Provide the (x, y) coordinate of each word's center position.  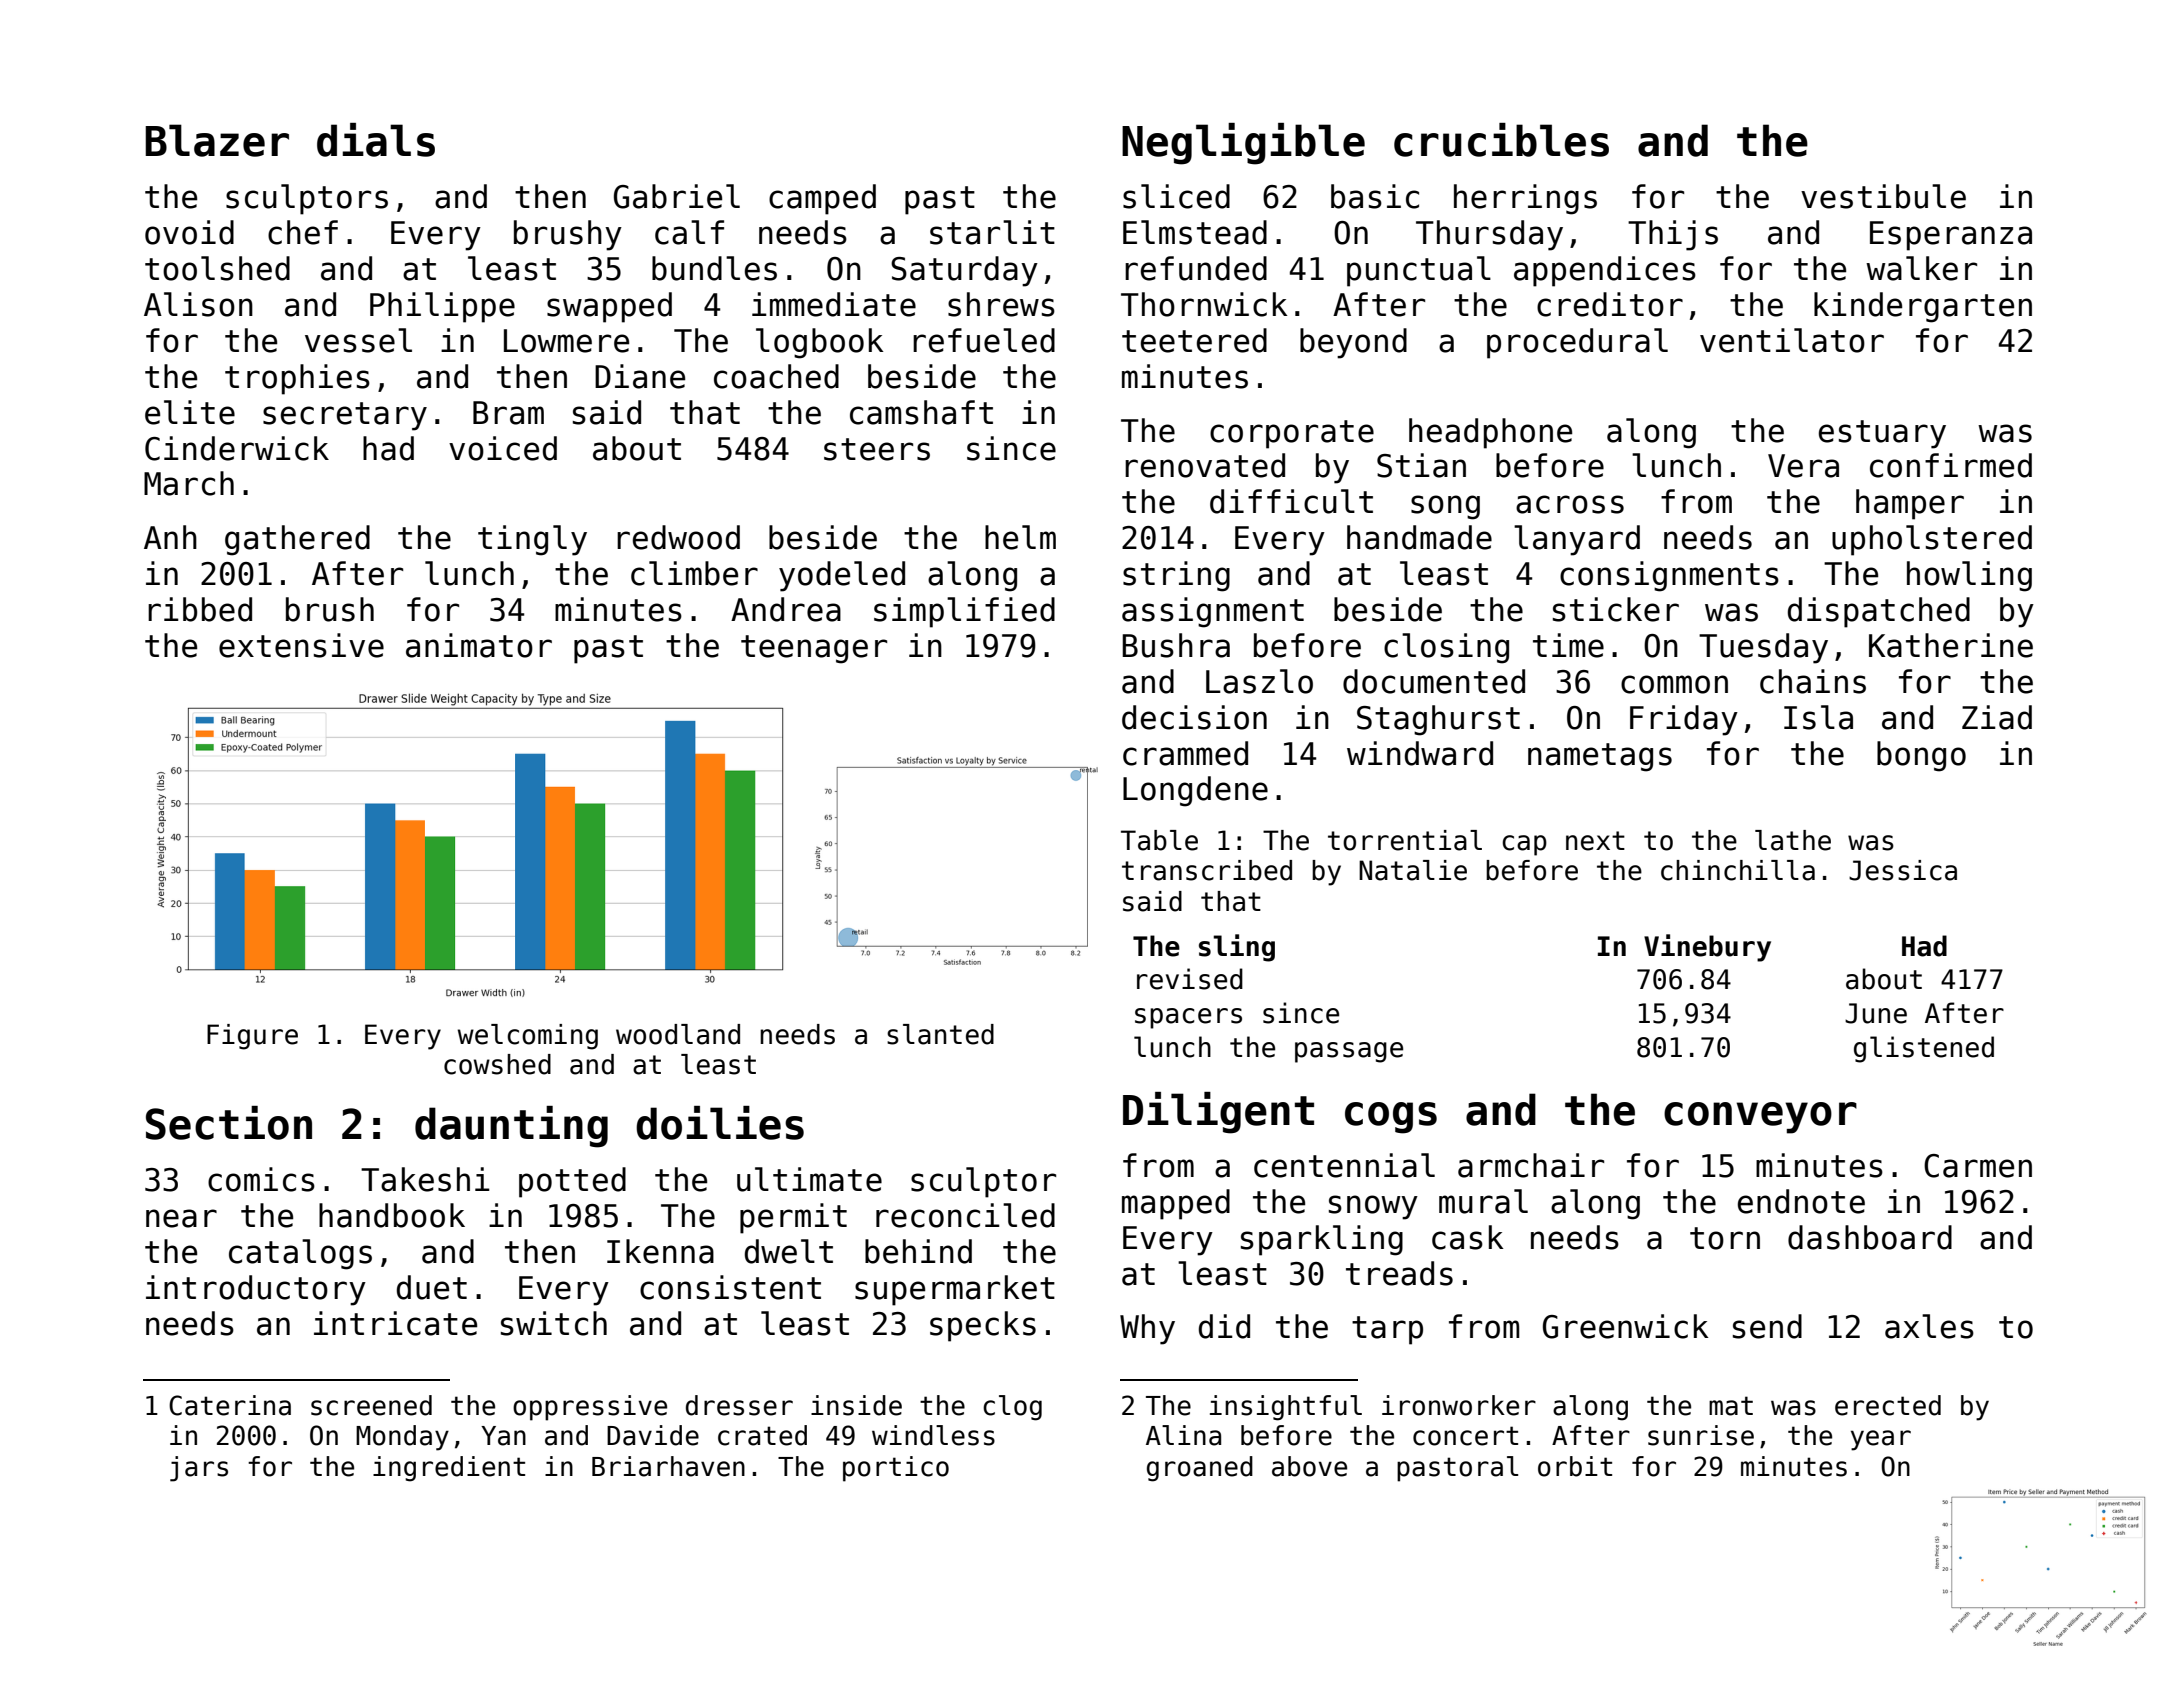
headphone (1490, 433)
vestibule (1883, 196)
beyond (1353, 343)
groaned (1200, 1469)
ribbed (200, 609)
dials (376, 140)
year (1881, 1440)
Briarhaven (668, 1466)
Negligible (1243, 144)
